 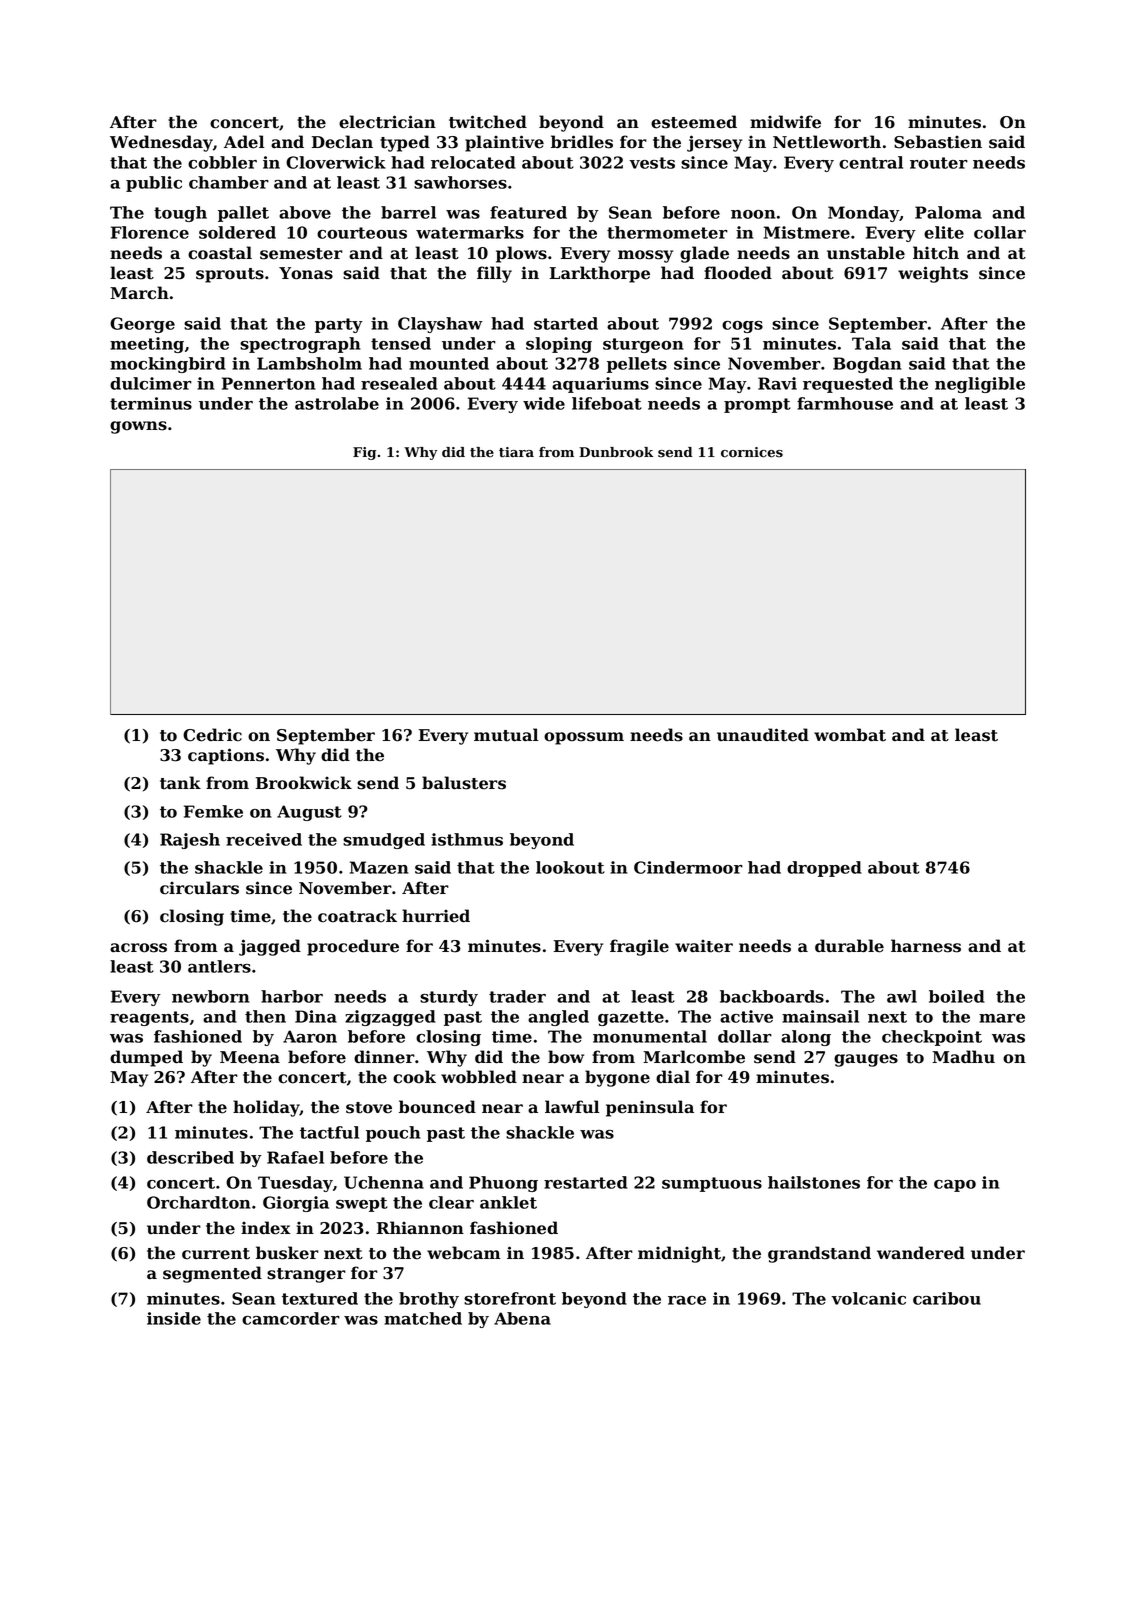 What do you see at coordinates (174, 1318) in the image?
I see `inside` at bounding box center [174, 1318].
